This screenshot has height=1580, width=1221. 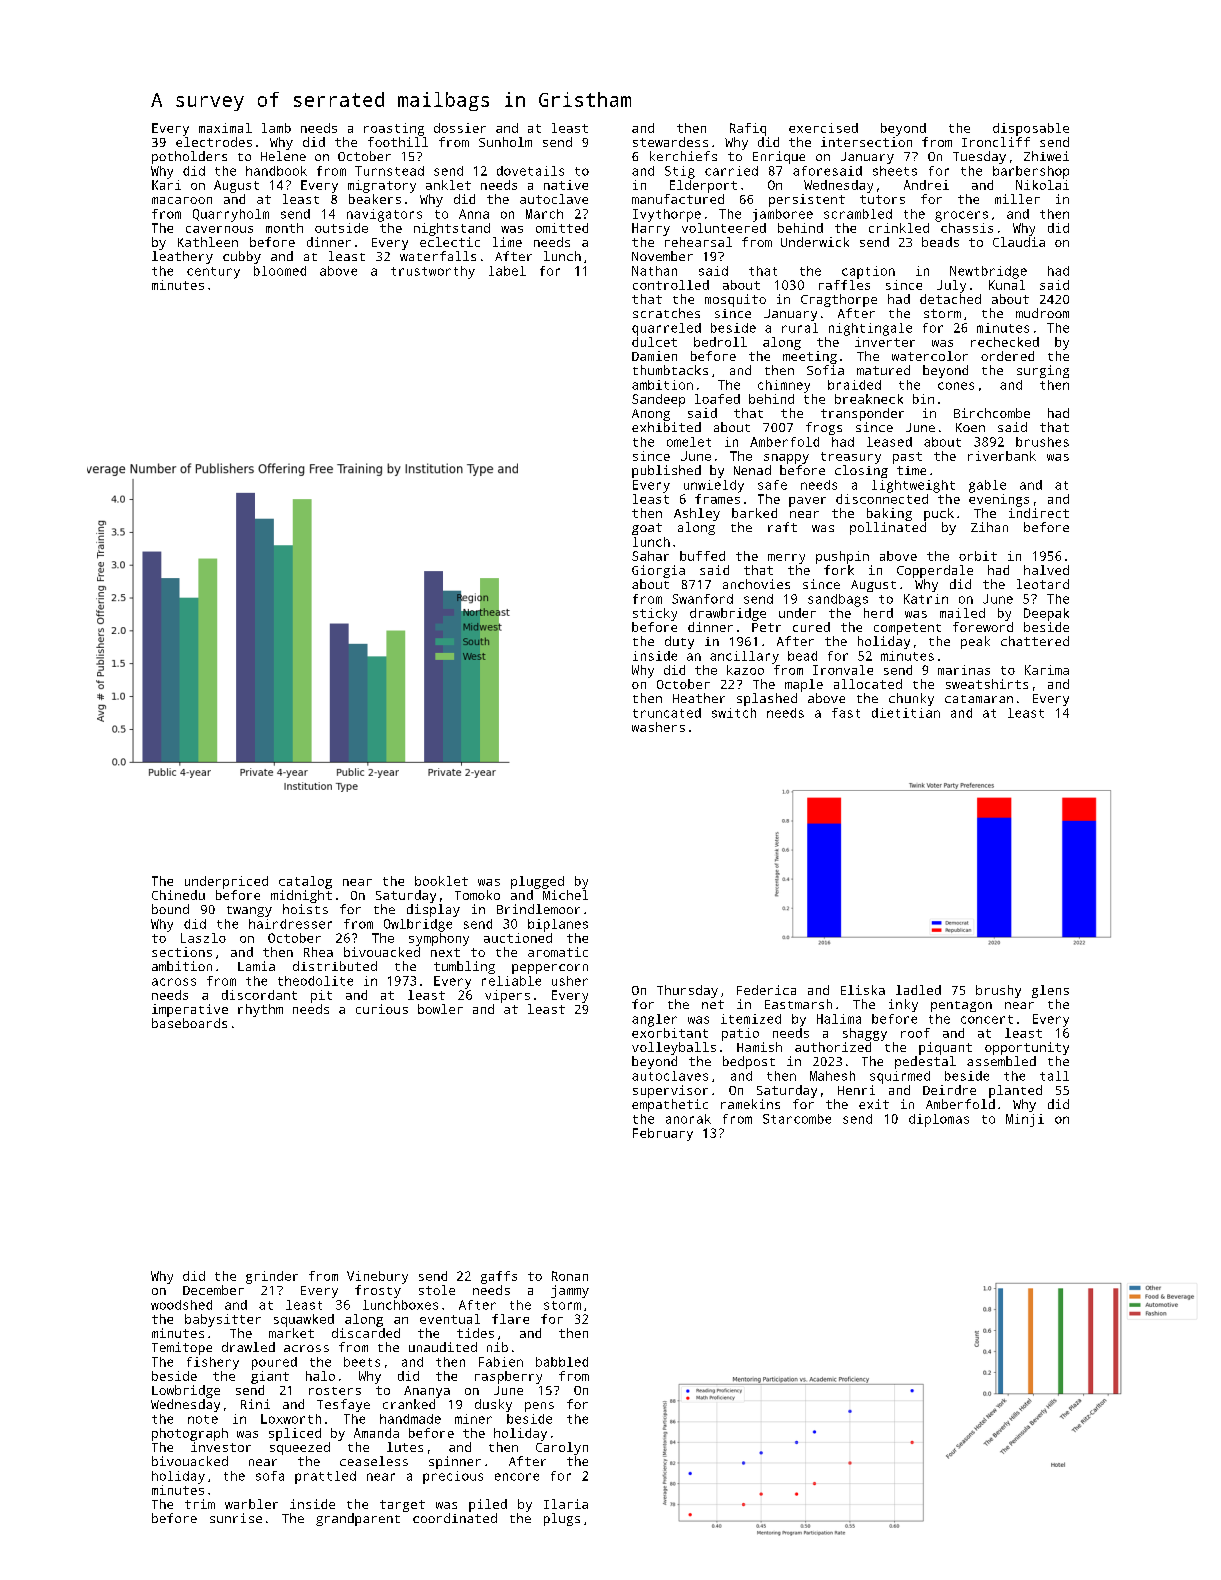 I want to click on volleyballs, so click(x=674, y=1048).
